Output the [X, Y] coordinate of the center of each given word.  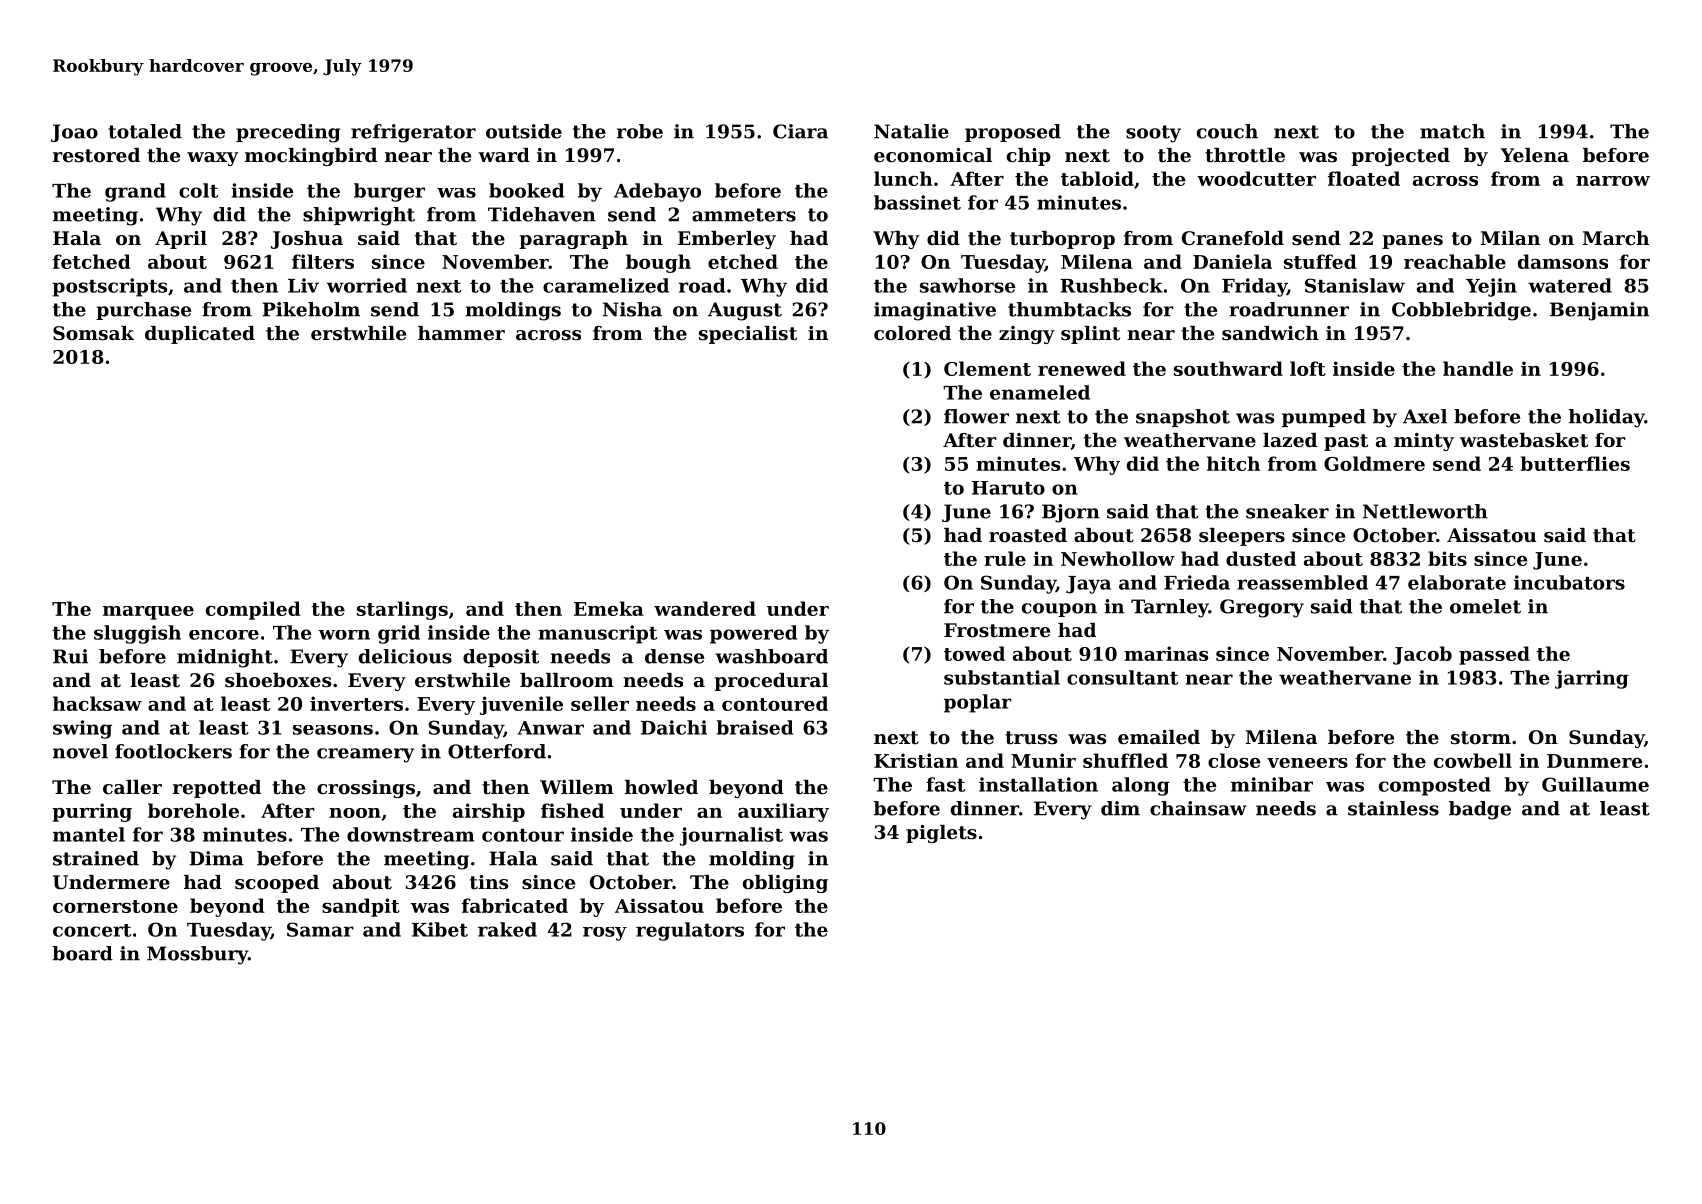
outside [524, 131]
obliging [785, 884]
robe [640, 131]
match [1452, 131]
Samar [320, 929]
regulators [690, 931]
